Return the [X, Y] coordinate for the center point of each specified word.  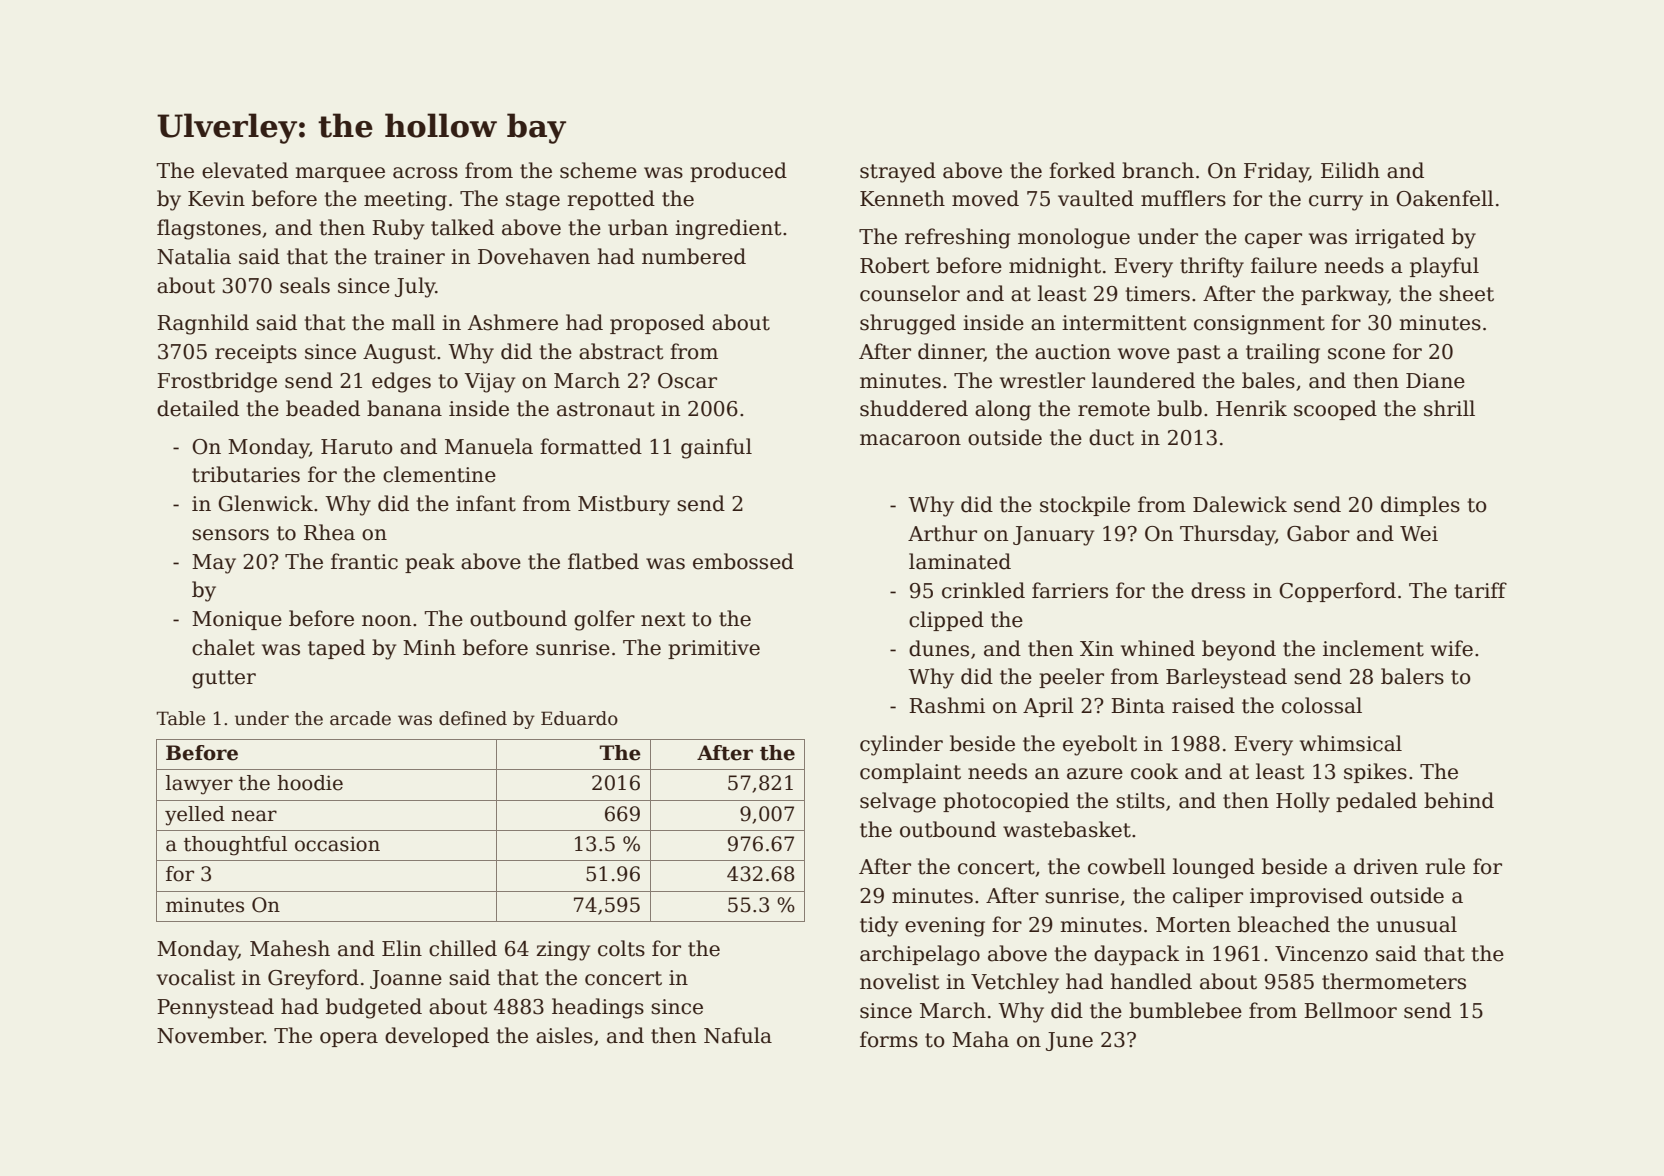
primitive [714, 649]
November [210, 1035]
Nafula [738, 1035]
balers [1412, 676]
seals [305, 285]
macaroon [910, 440]
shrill [1449, 408]
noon [386, 621]
